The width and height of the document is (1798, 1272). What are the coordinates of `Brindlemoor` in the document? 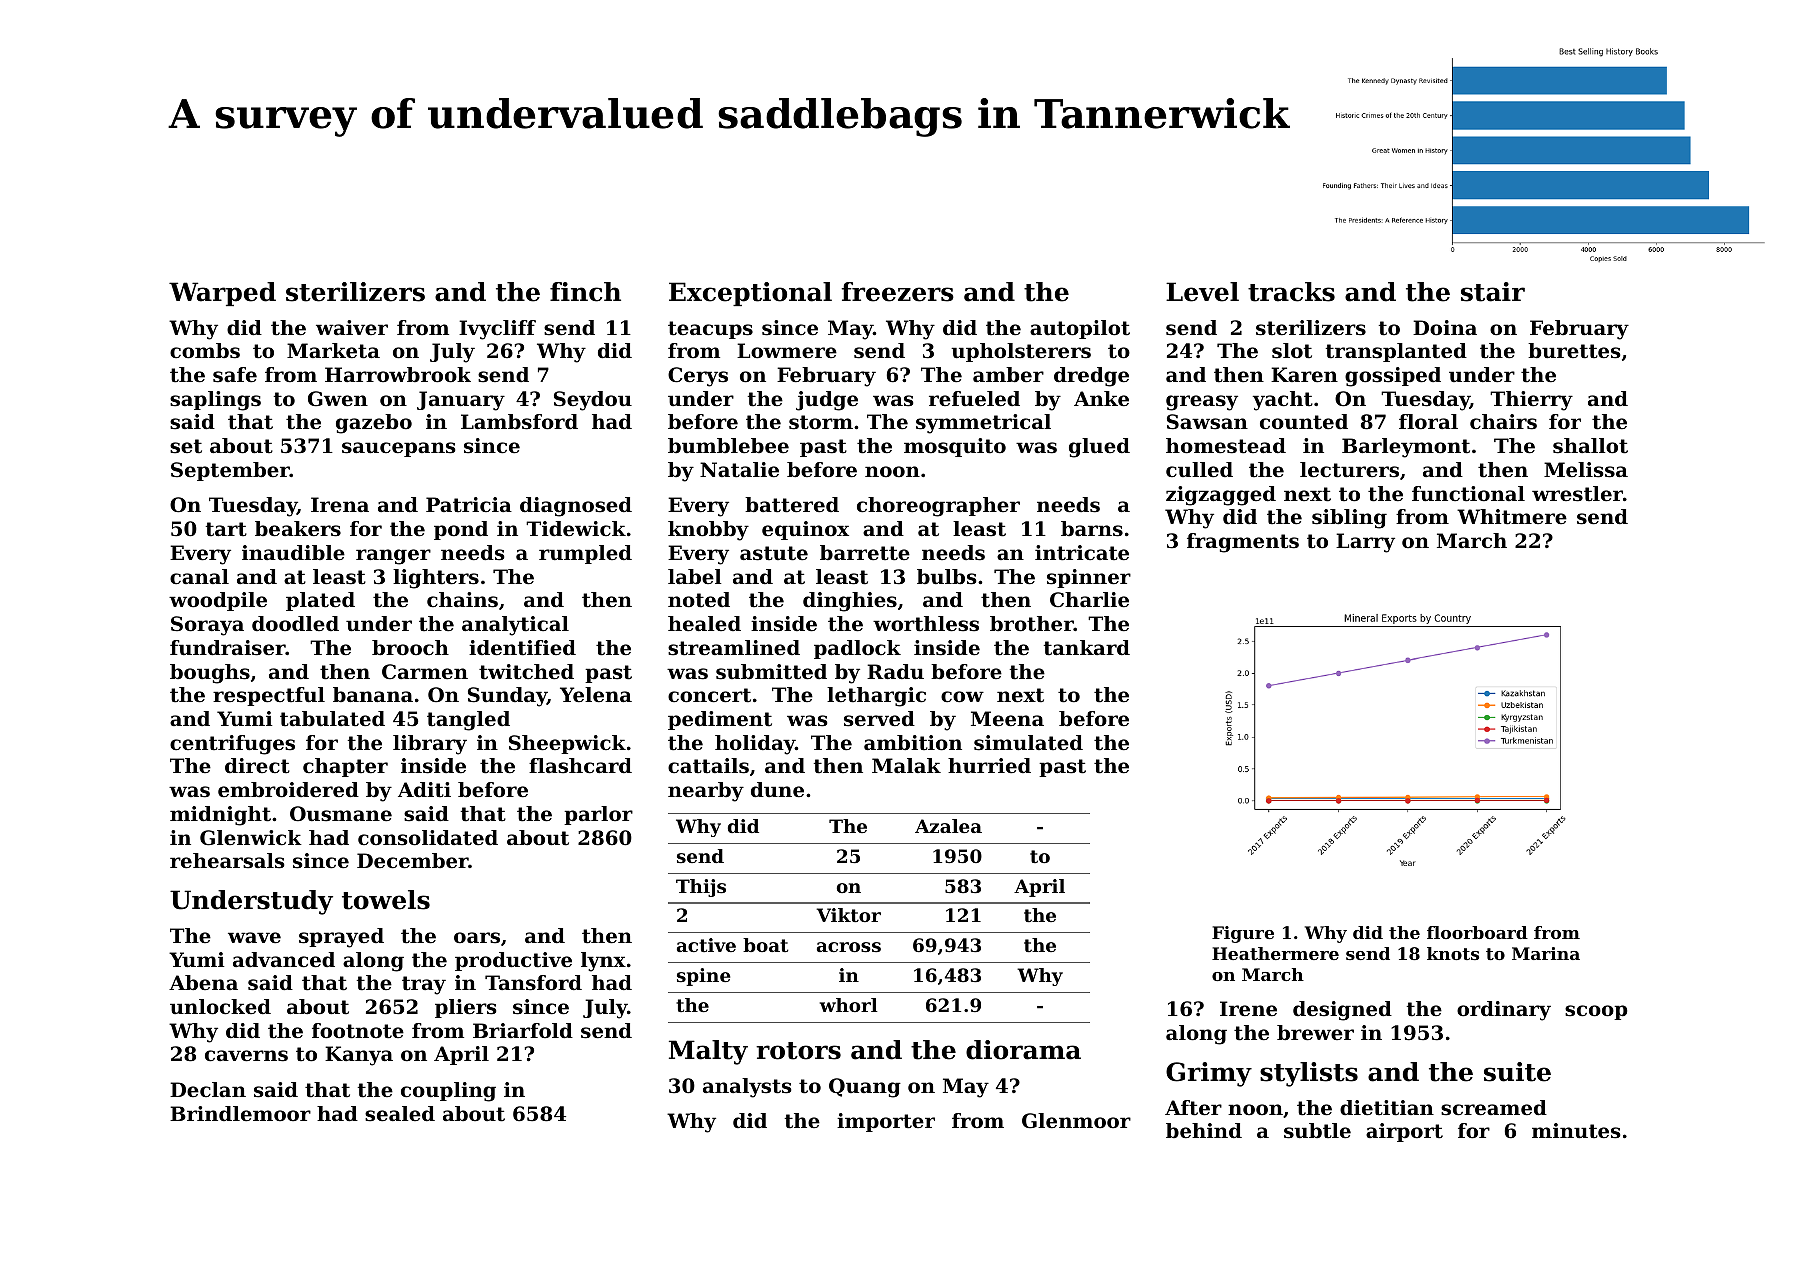 It's located at (240, 1114).
